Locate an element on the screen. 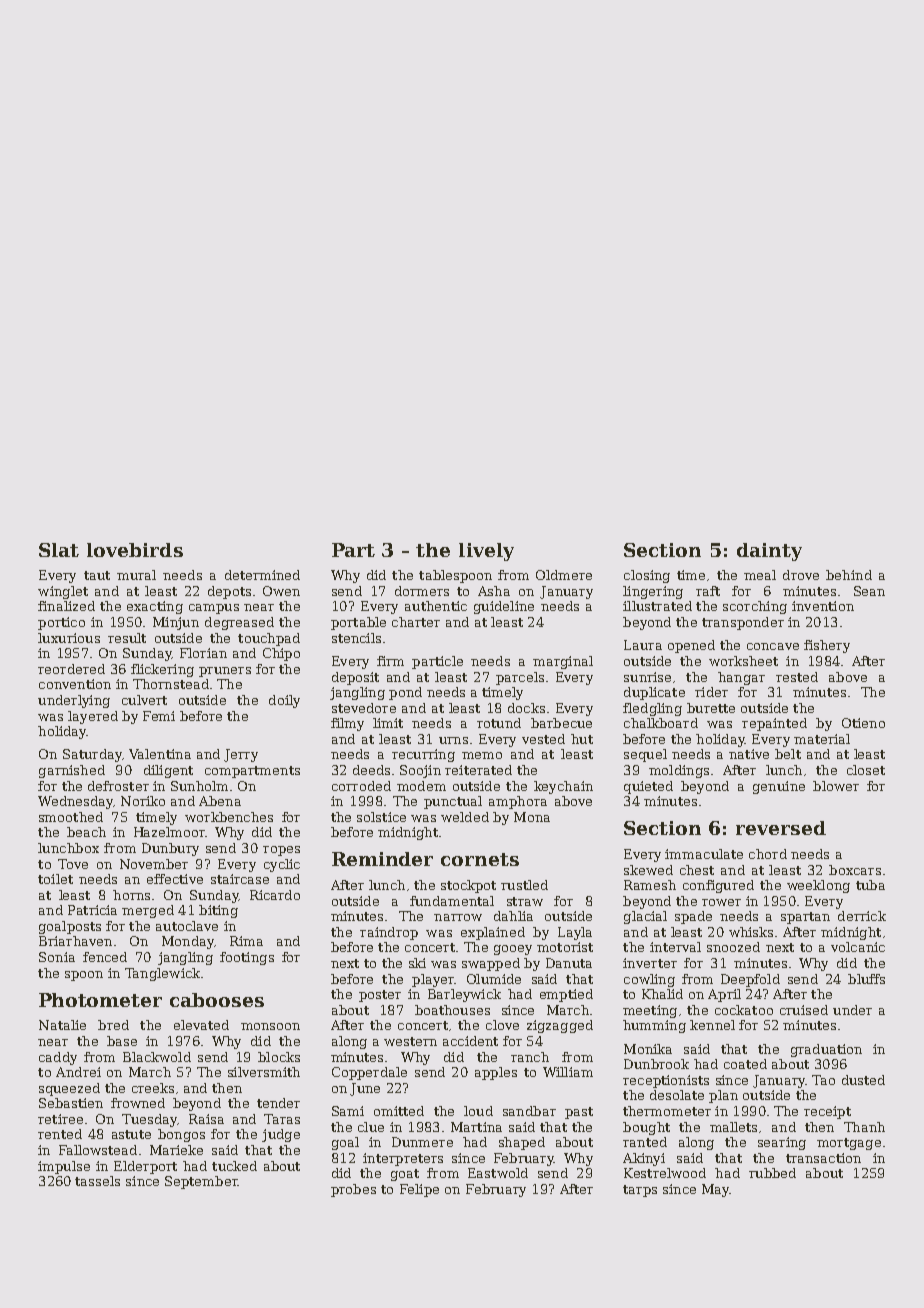 The height and width of the screenshot is (1308, 924). base is located at coordinates (122, 1041).
